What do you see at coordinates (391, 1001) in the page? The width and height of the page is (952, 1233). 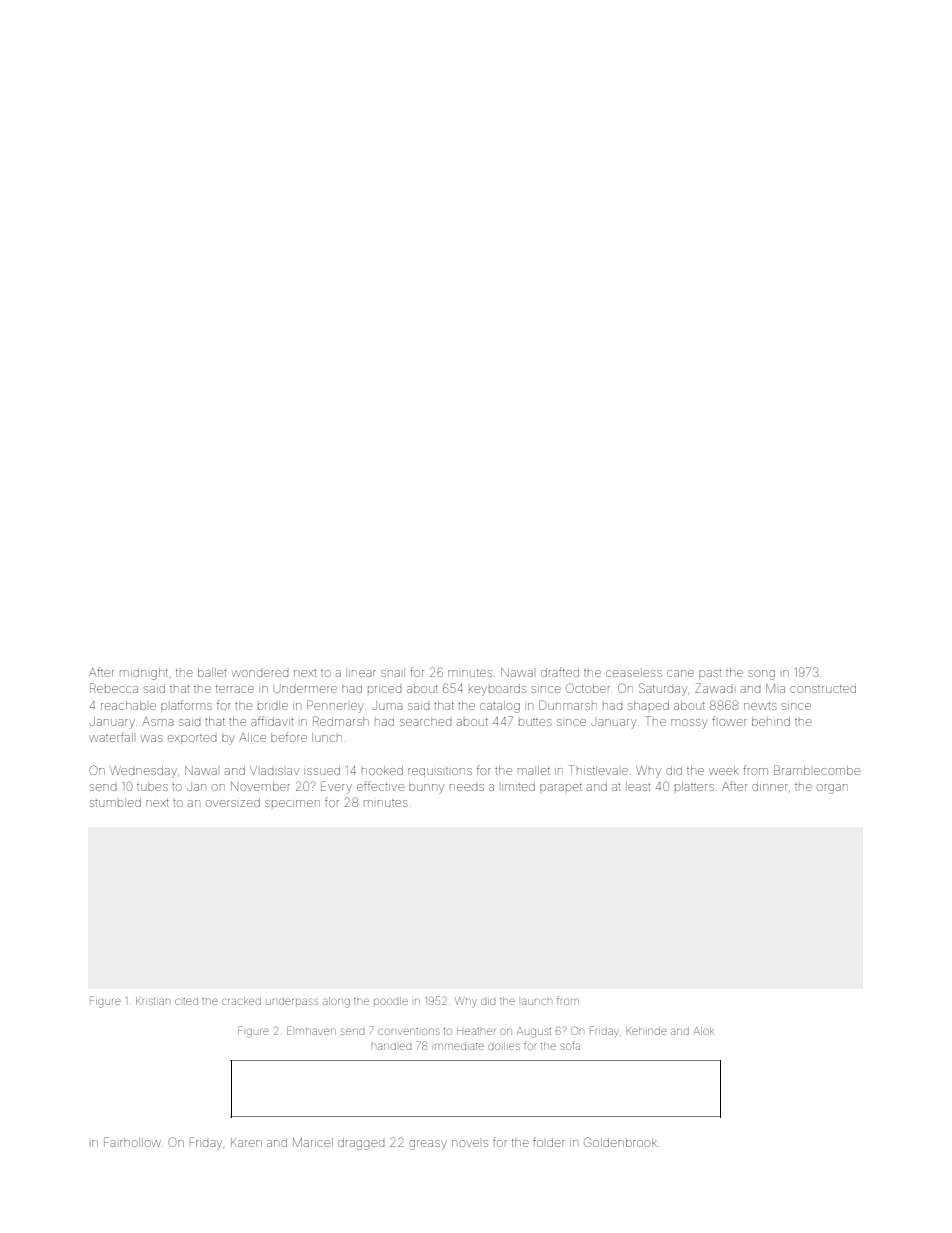 I see `poodle` at bounding box center [391, 1001].
